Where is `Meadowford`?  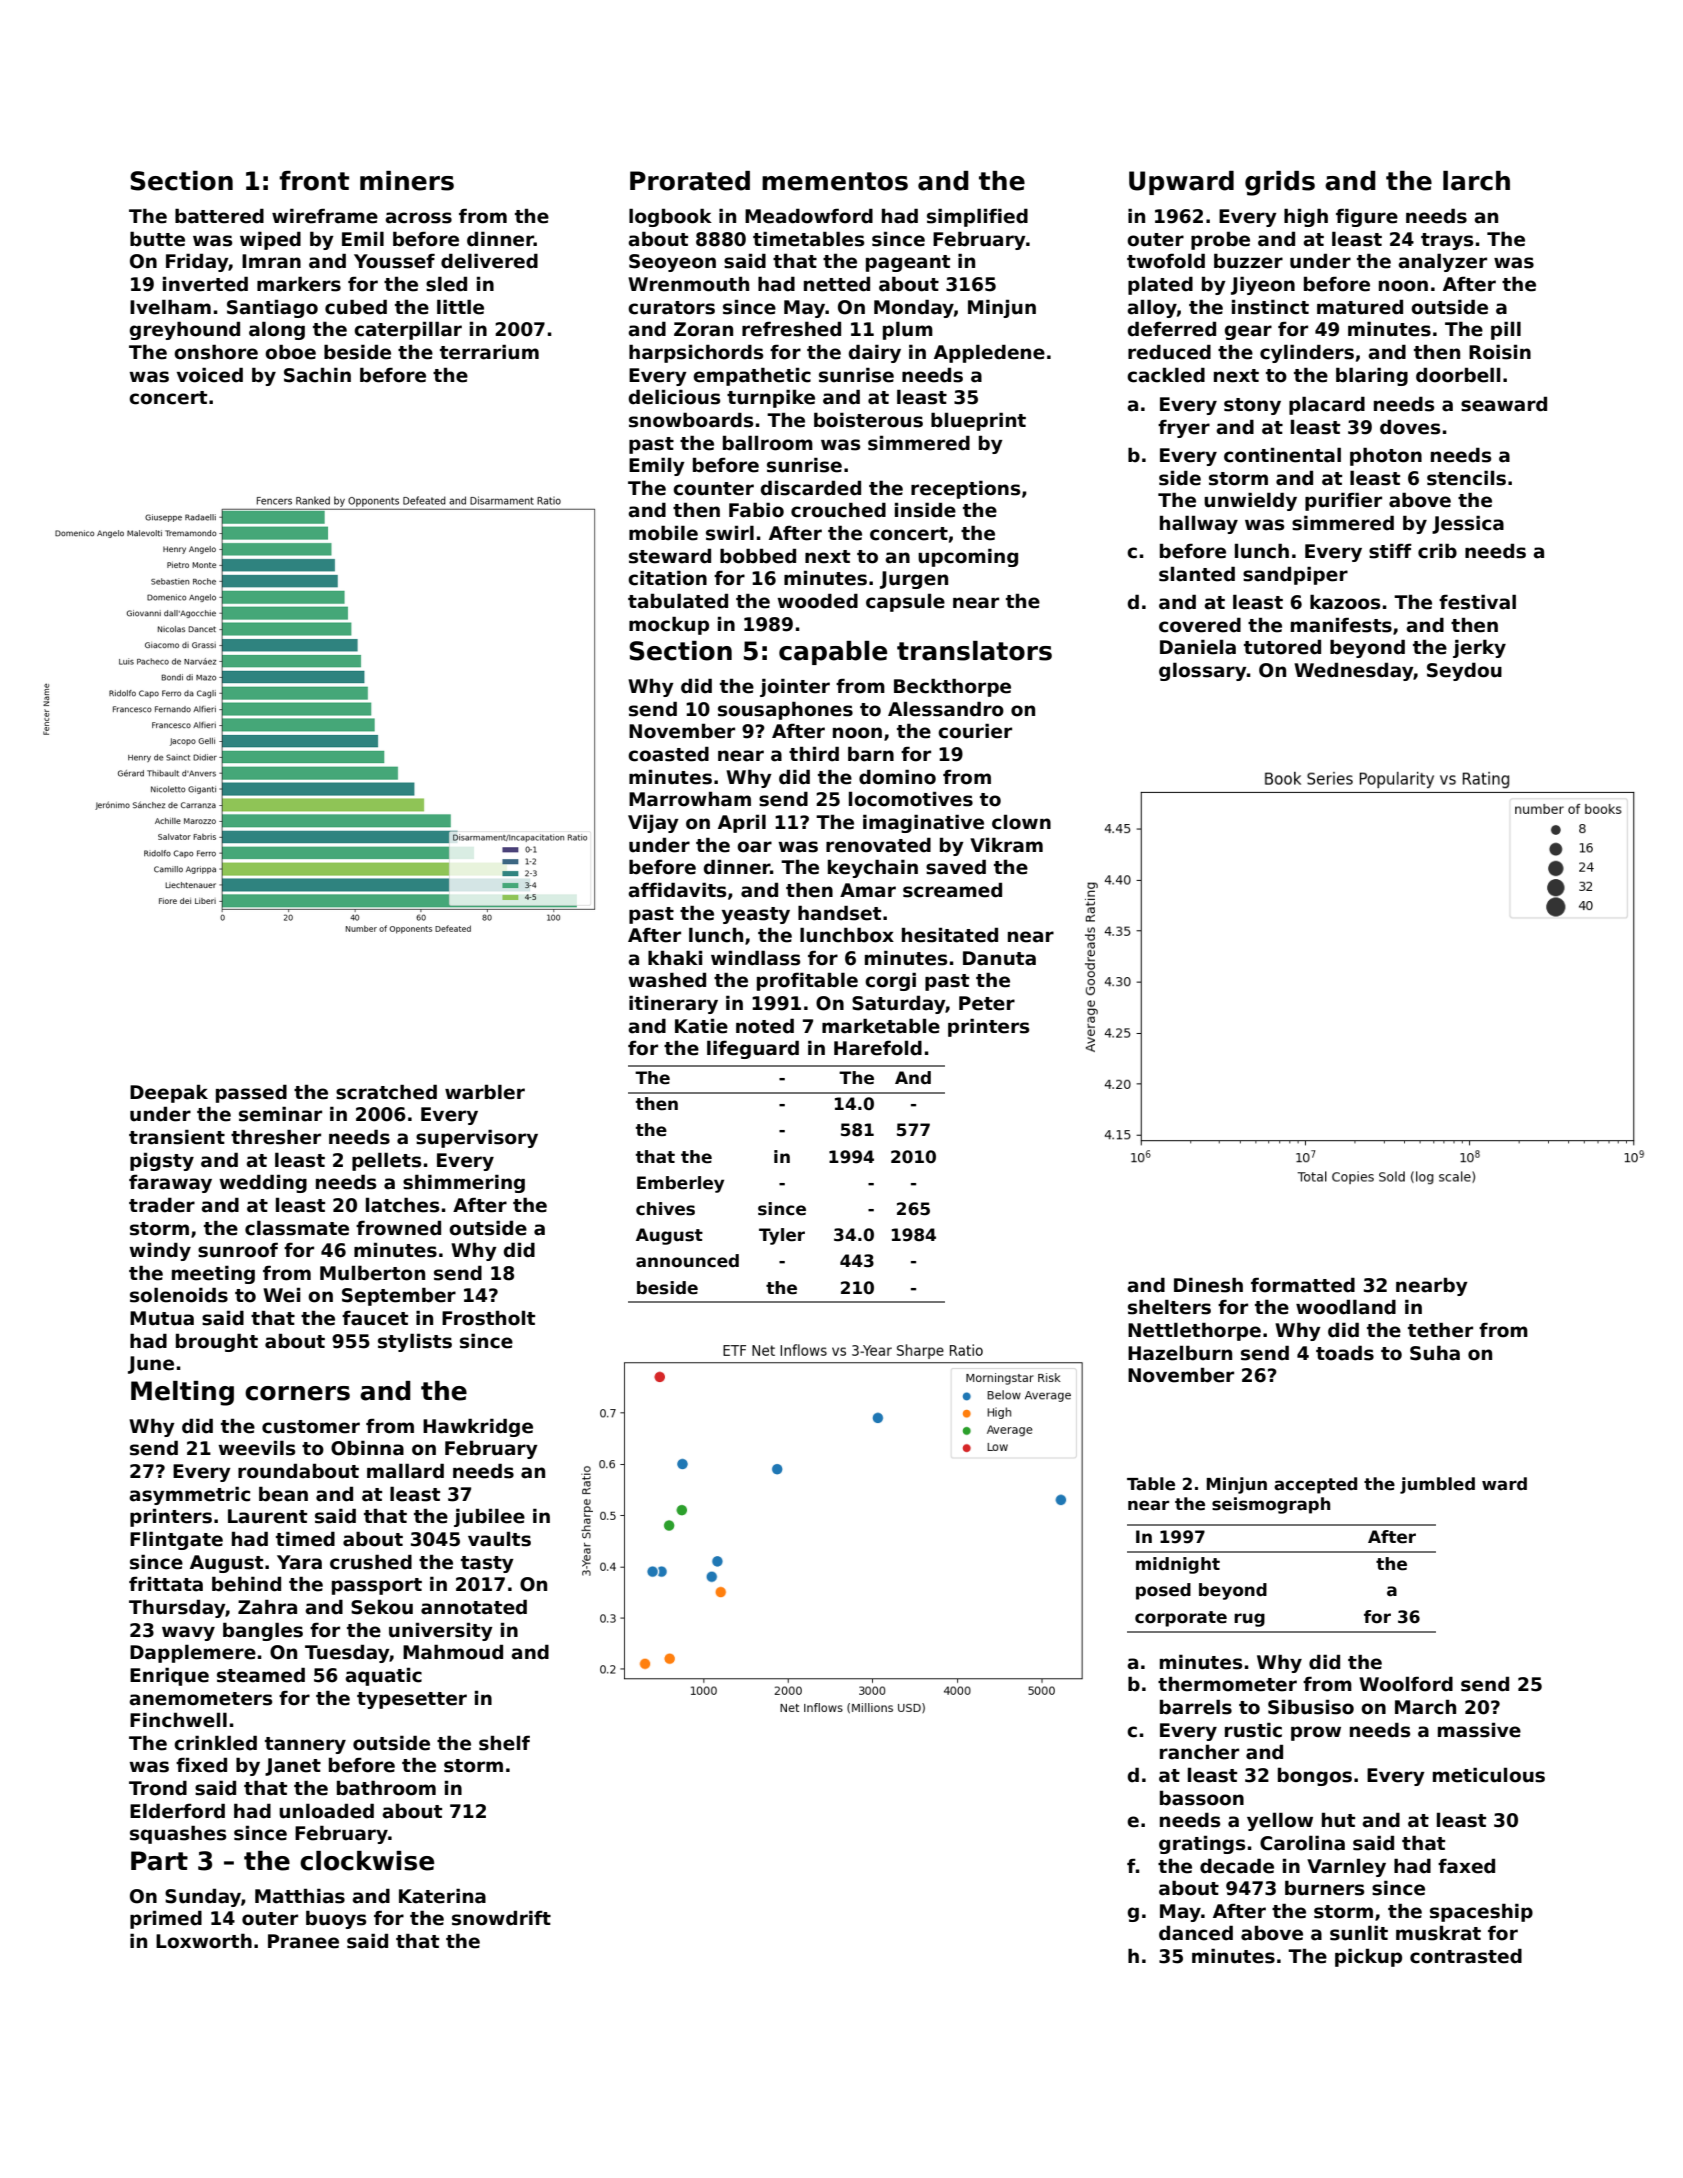
Meadowford is located at coordinates (809, 216).
